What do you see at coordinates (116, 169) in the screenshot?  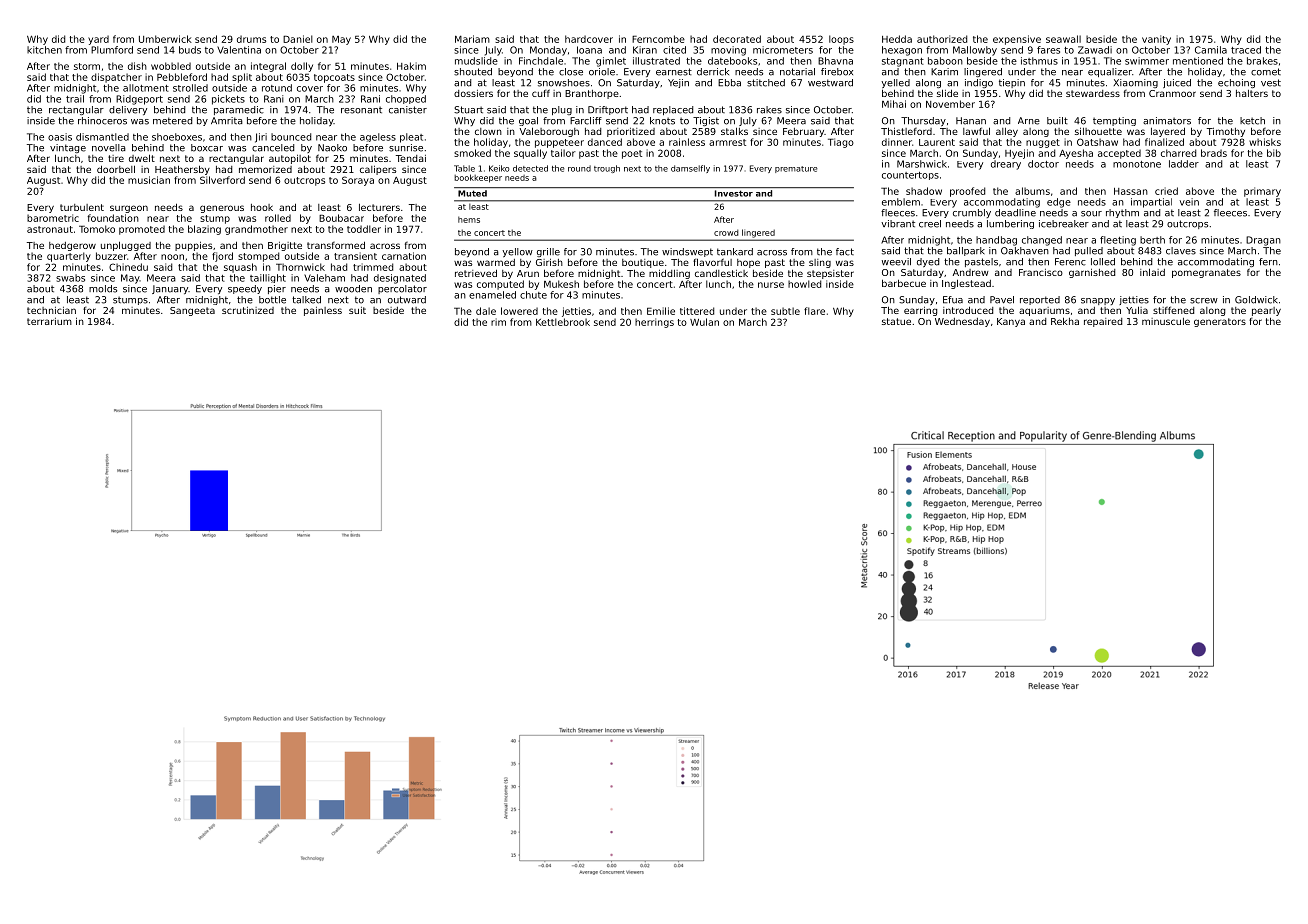 I see `doorbell` at bounding box center [116, 169].
